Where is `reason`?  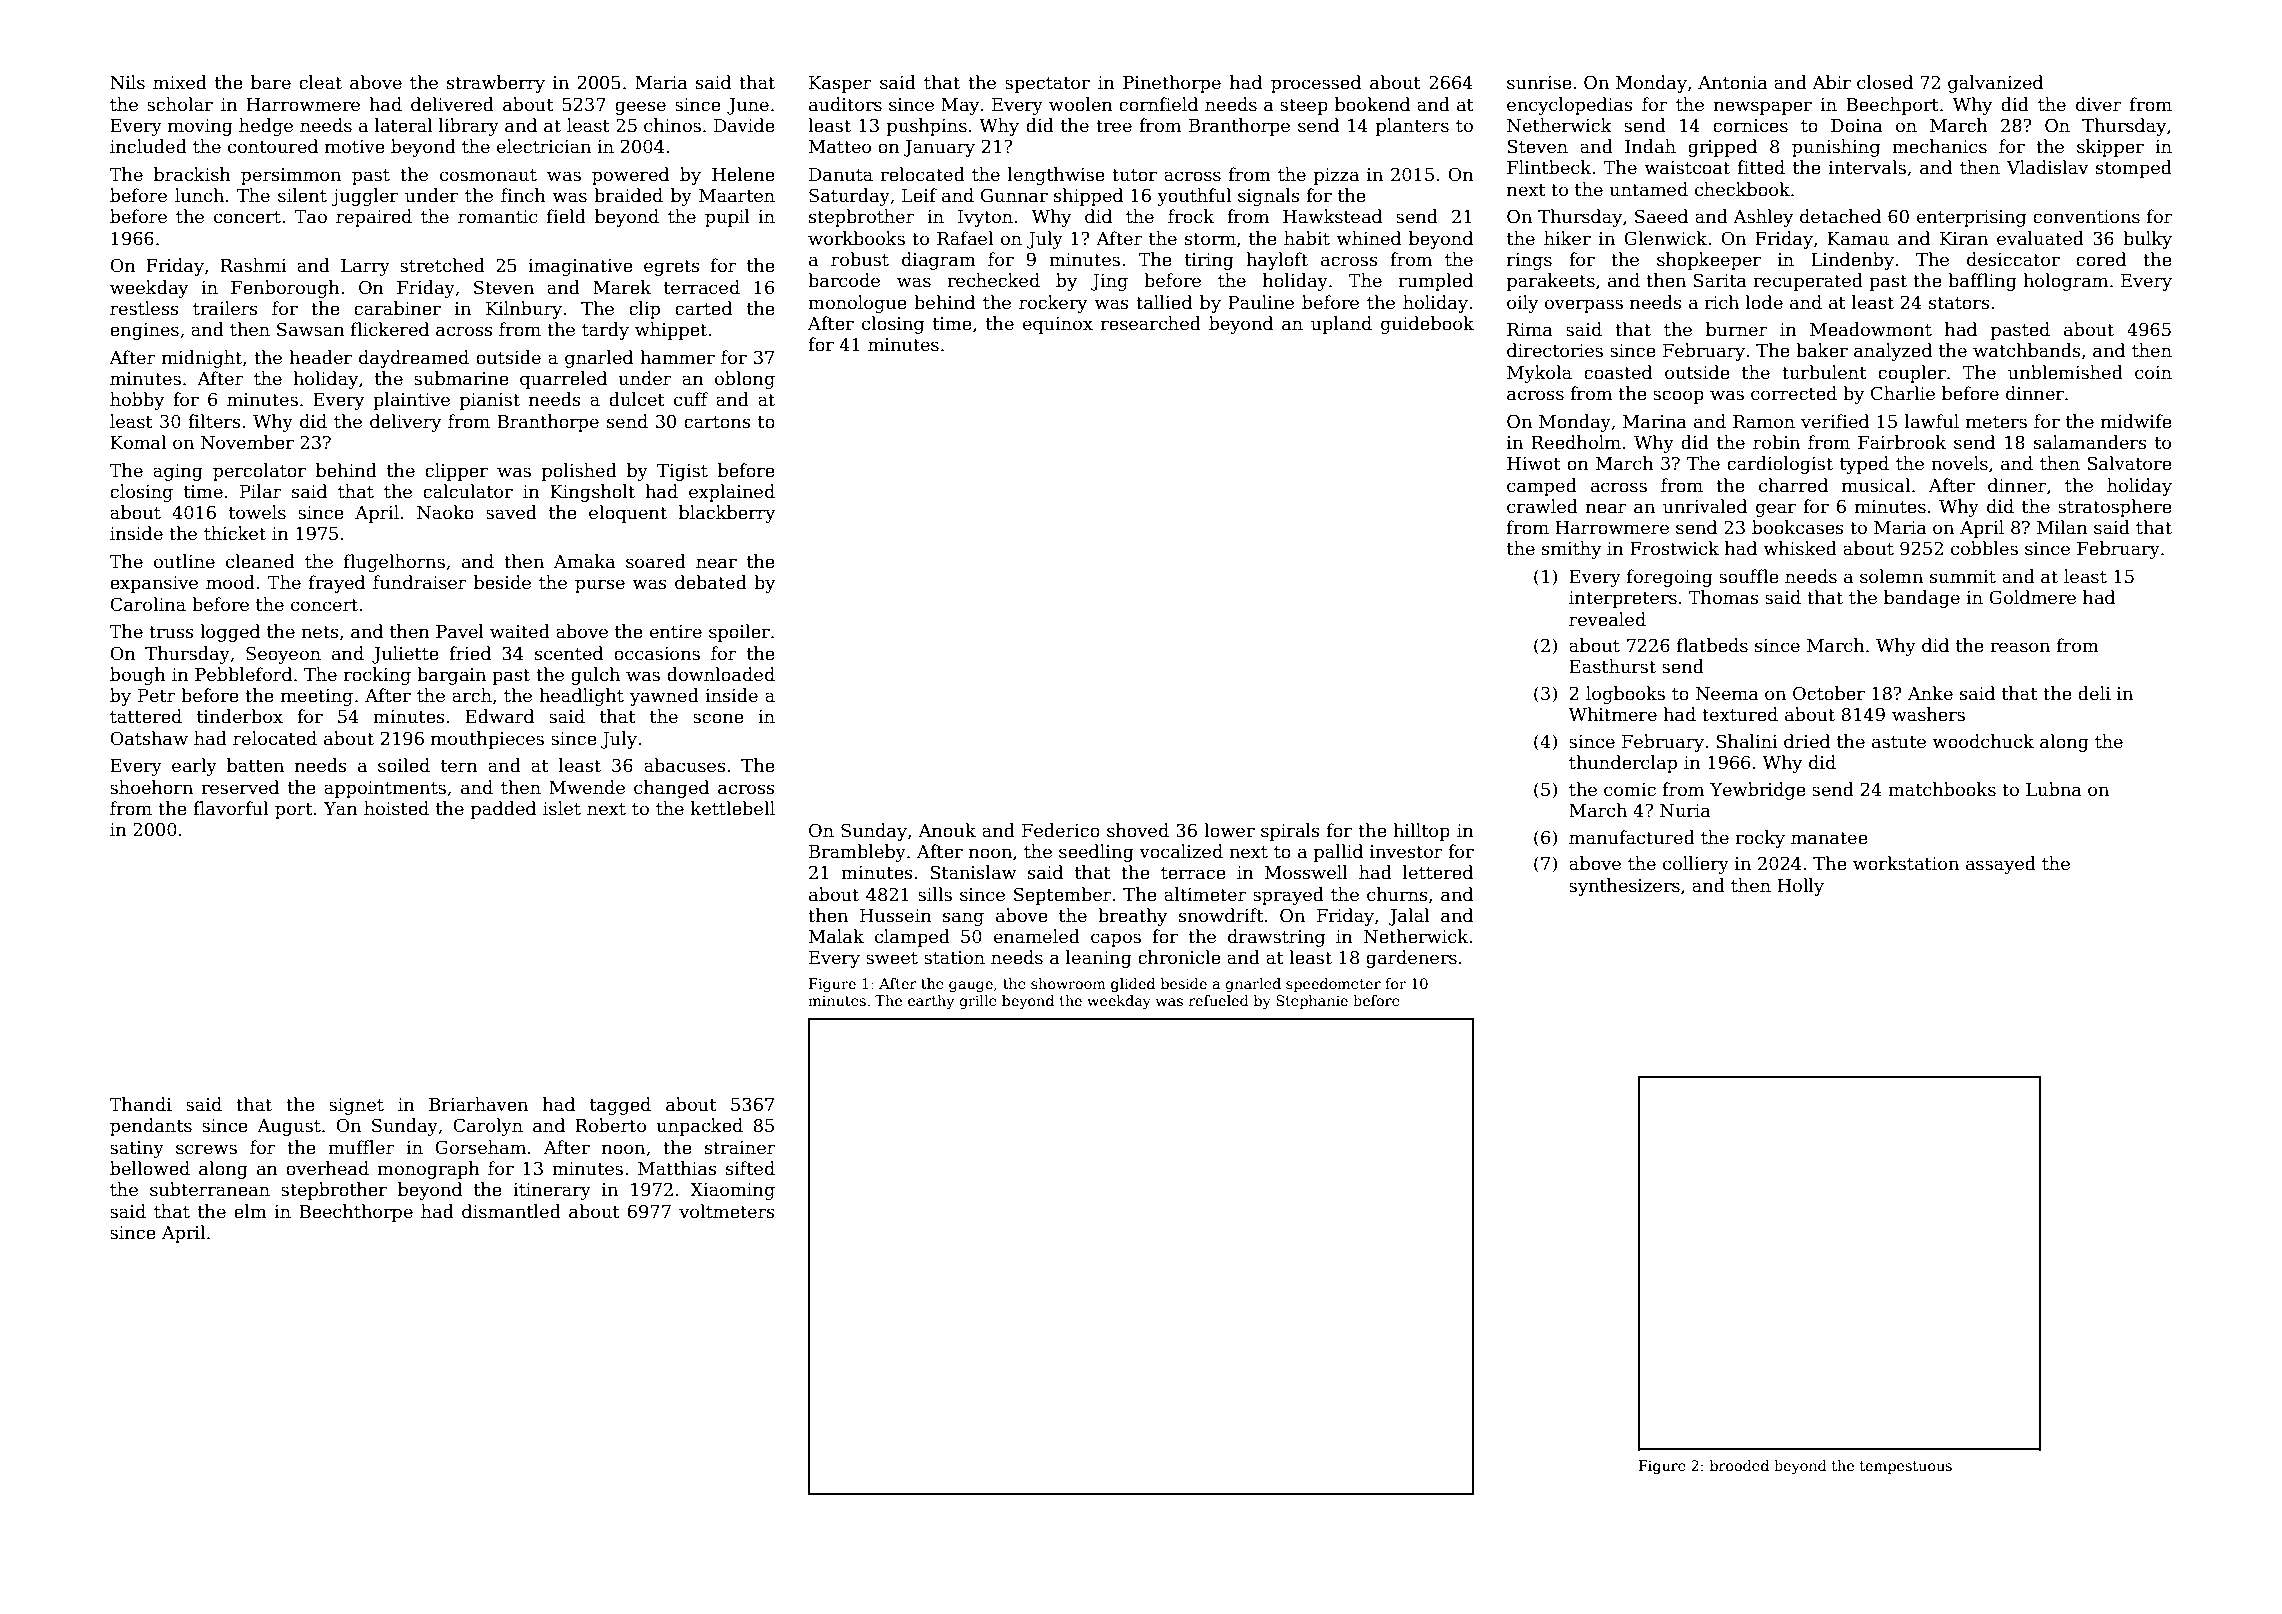 reason is located at coordinates (2020, 647).
